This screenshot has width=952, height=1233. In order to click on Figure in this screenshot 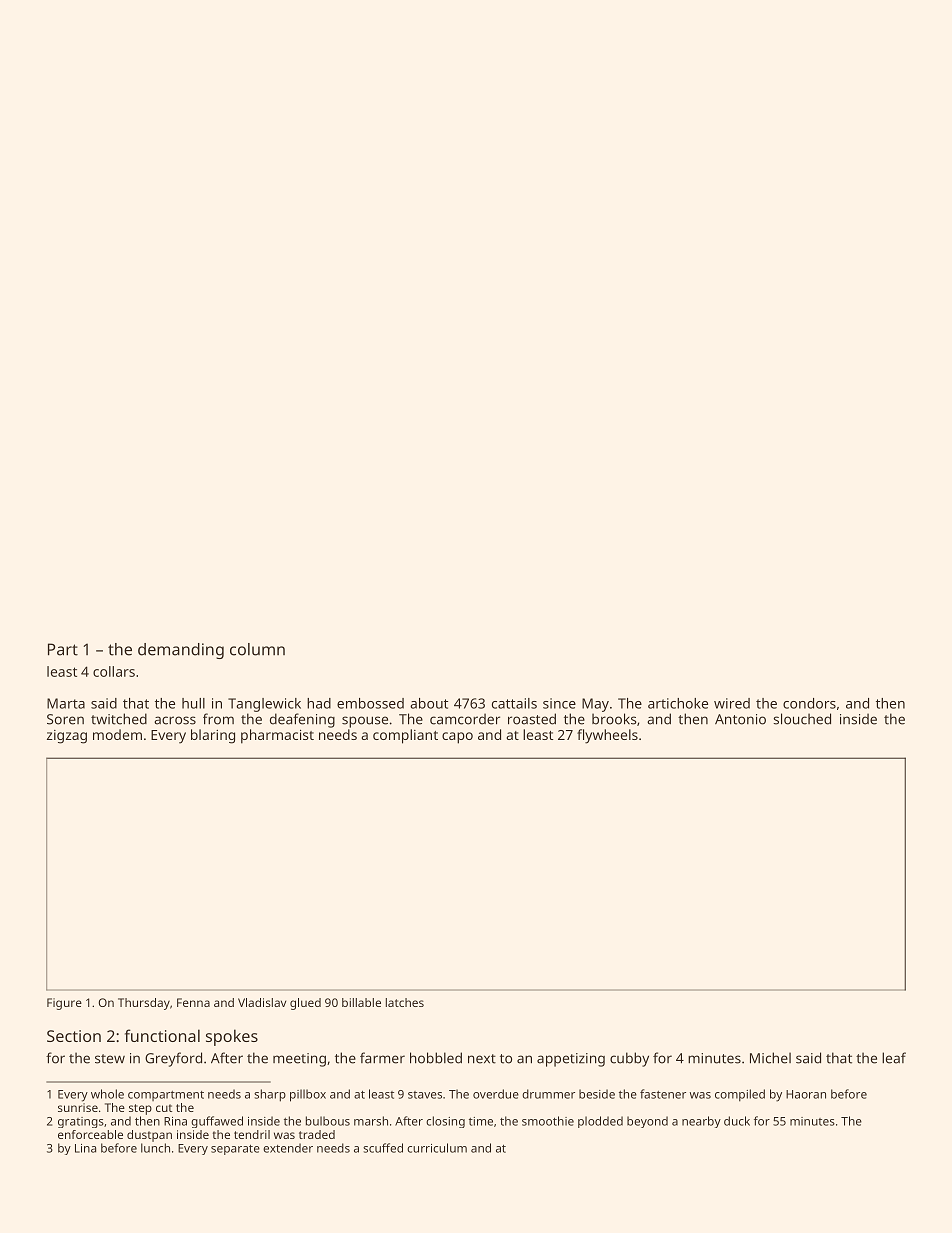, I will do `click(64, 1004)`.
